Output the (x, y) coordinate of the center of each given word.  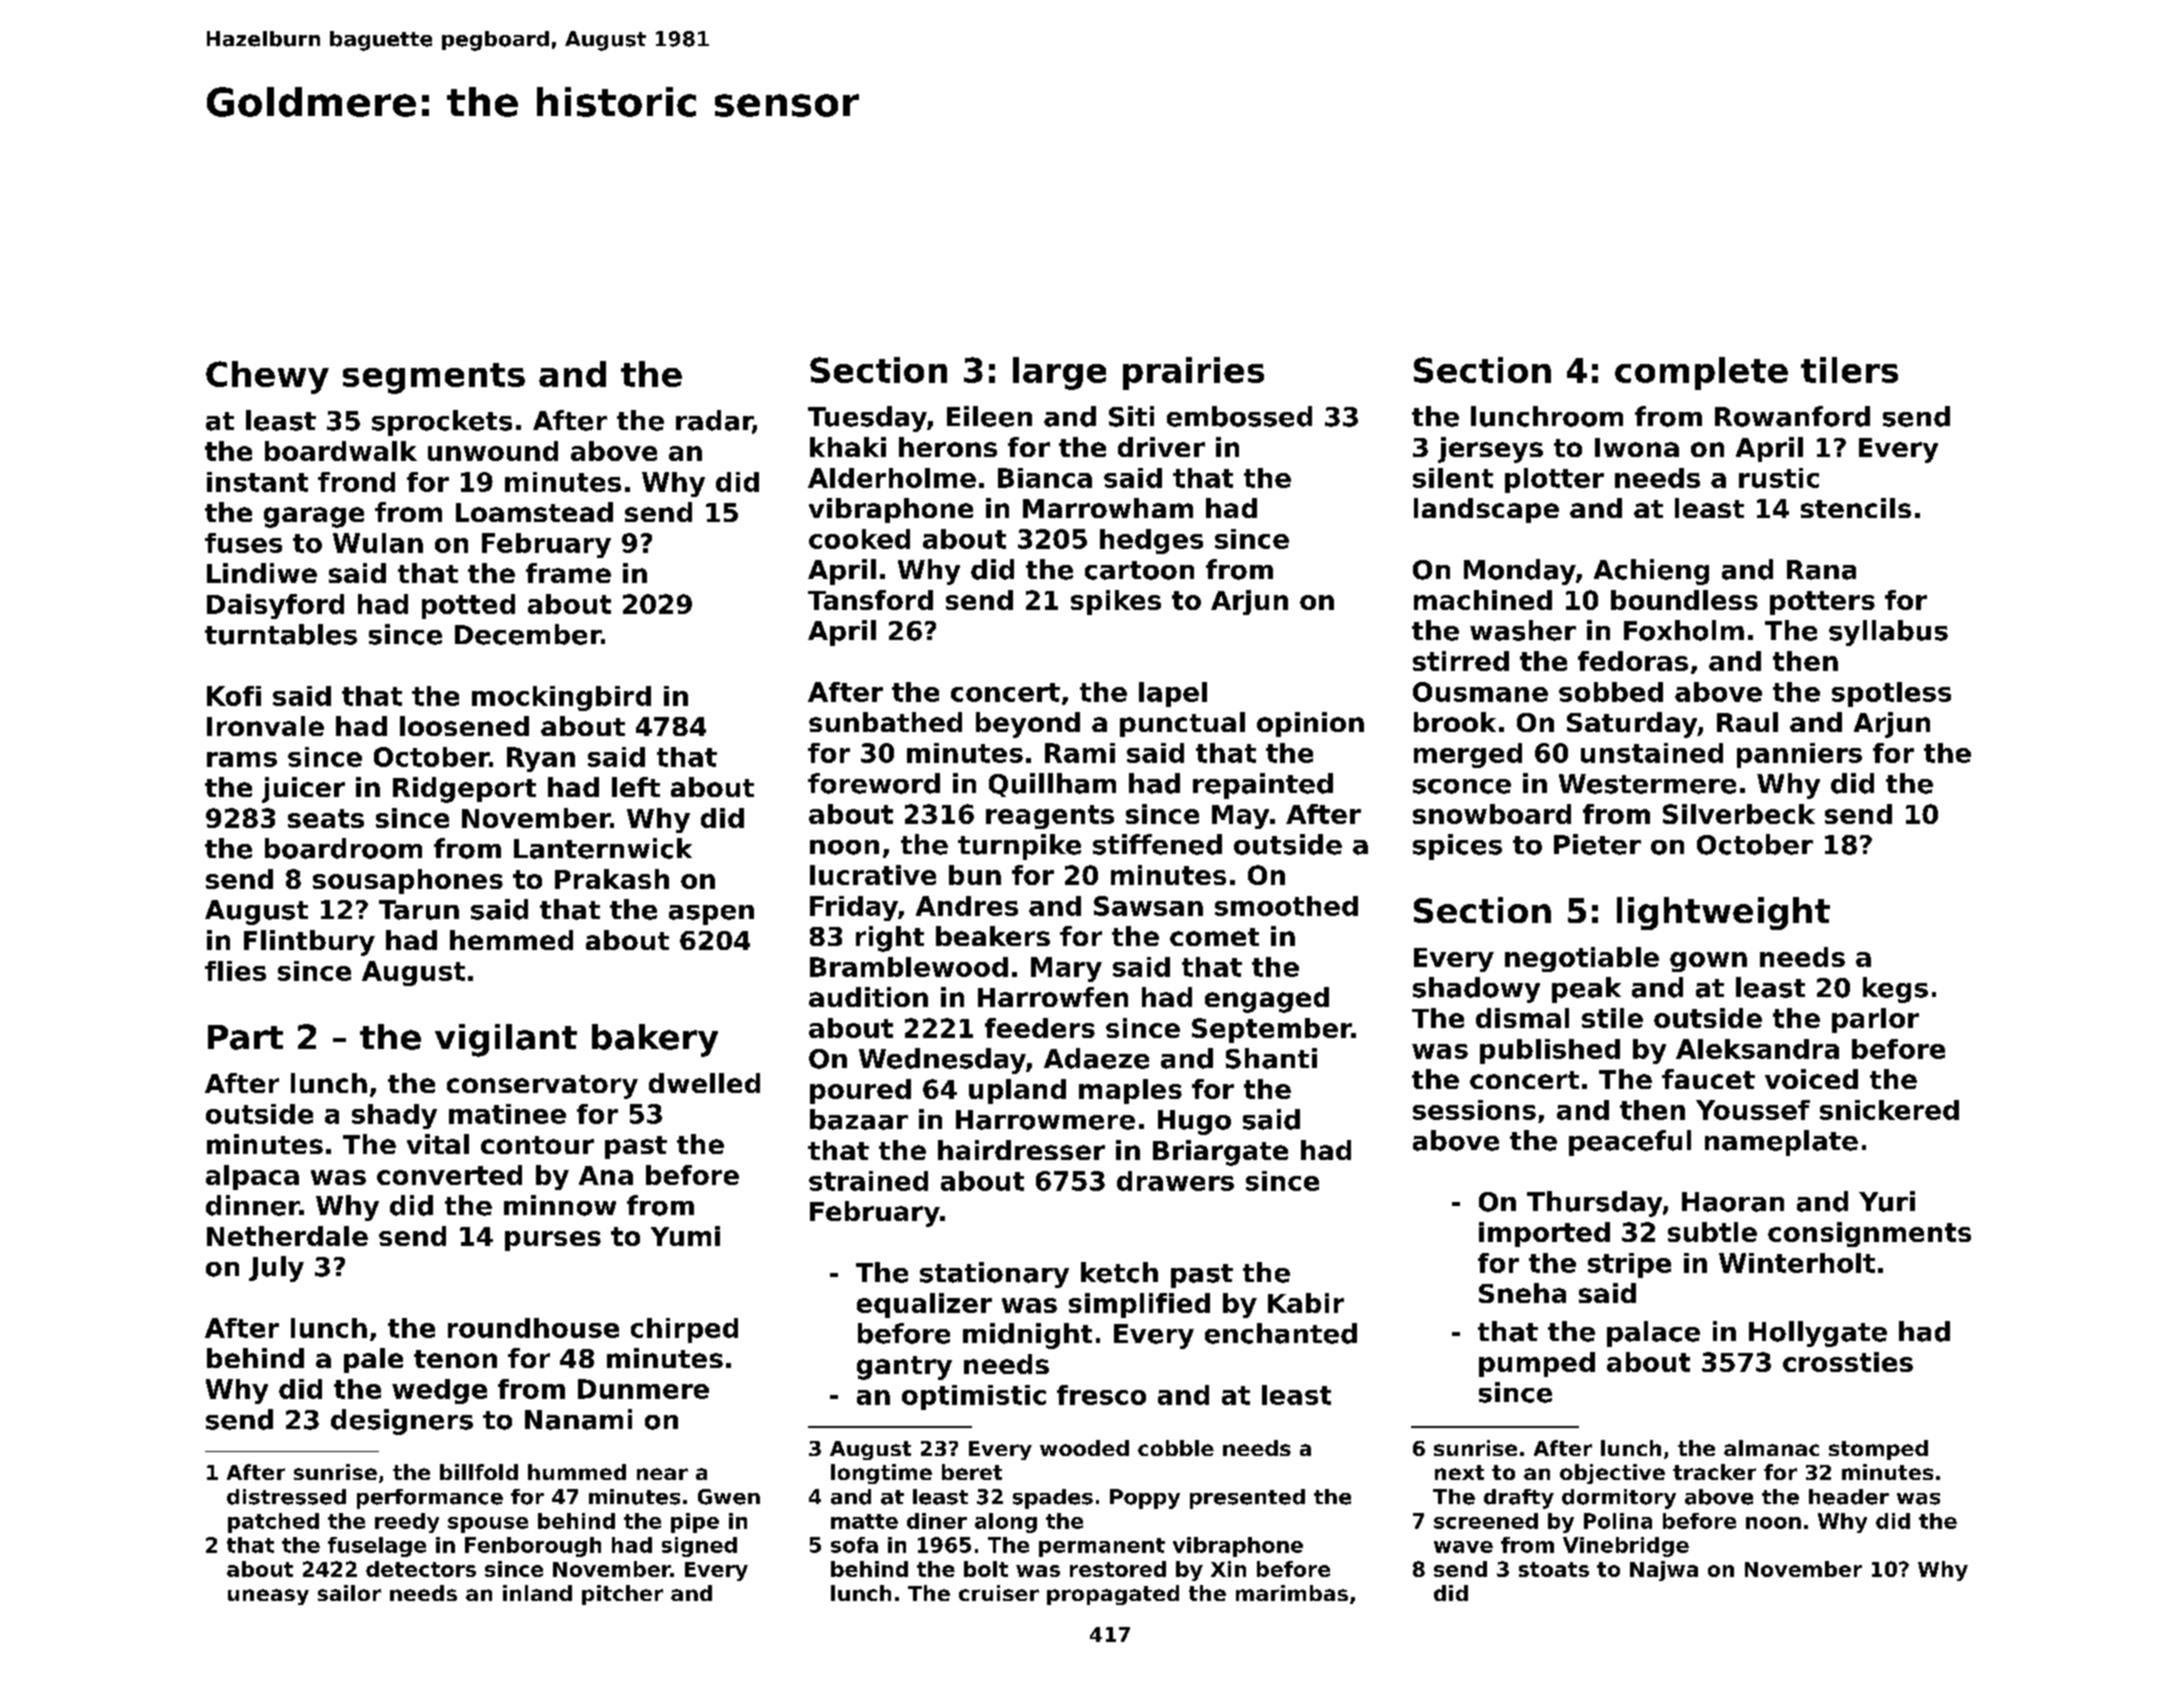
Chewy (267, 377)
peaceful (1630, 1143)
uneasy (268, 1597)
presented (1247, 1499)
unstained (1652, 753)
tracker (1714, 1472)
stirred (1461, 661)
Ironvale (265, 726)
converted (449, 1175)
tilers (1849, 370)
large (1059, 373)
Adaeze (1096, 1058)
